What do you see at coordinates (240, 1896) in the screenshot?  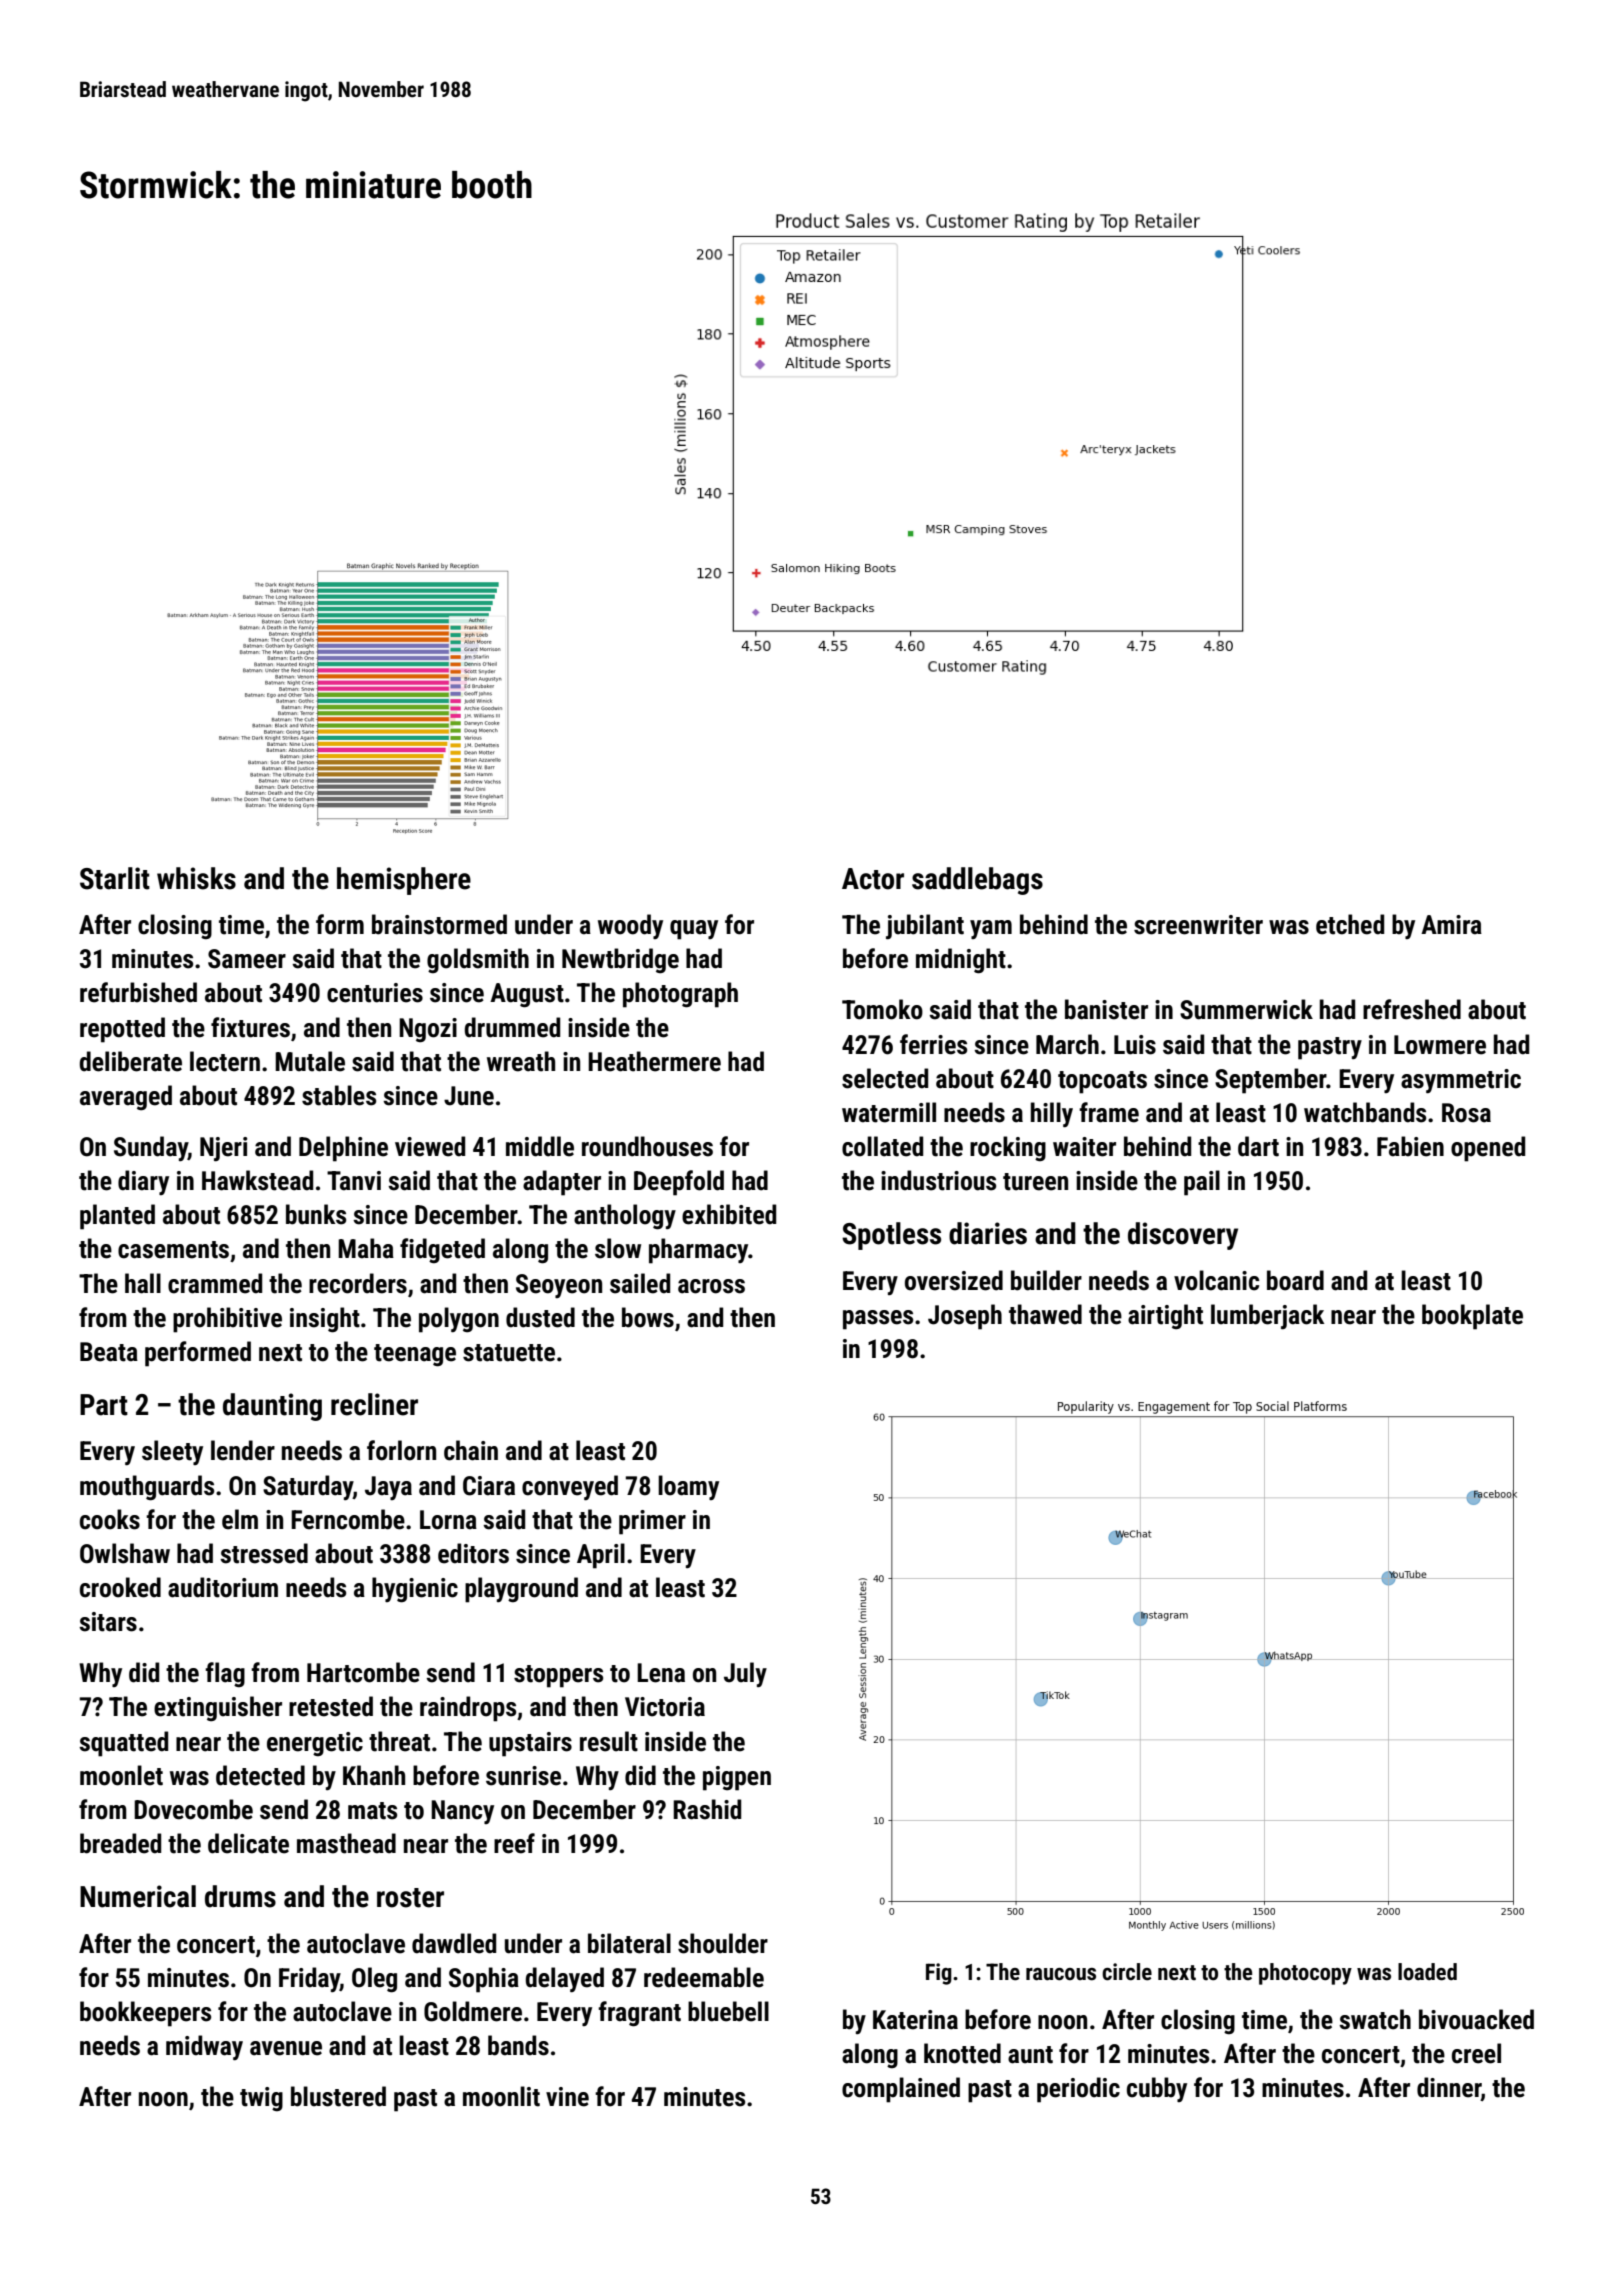 I see `drums` at bounding box center [240, 1896].
